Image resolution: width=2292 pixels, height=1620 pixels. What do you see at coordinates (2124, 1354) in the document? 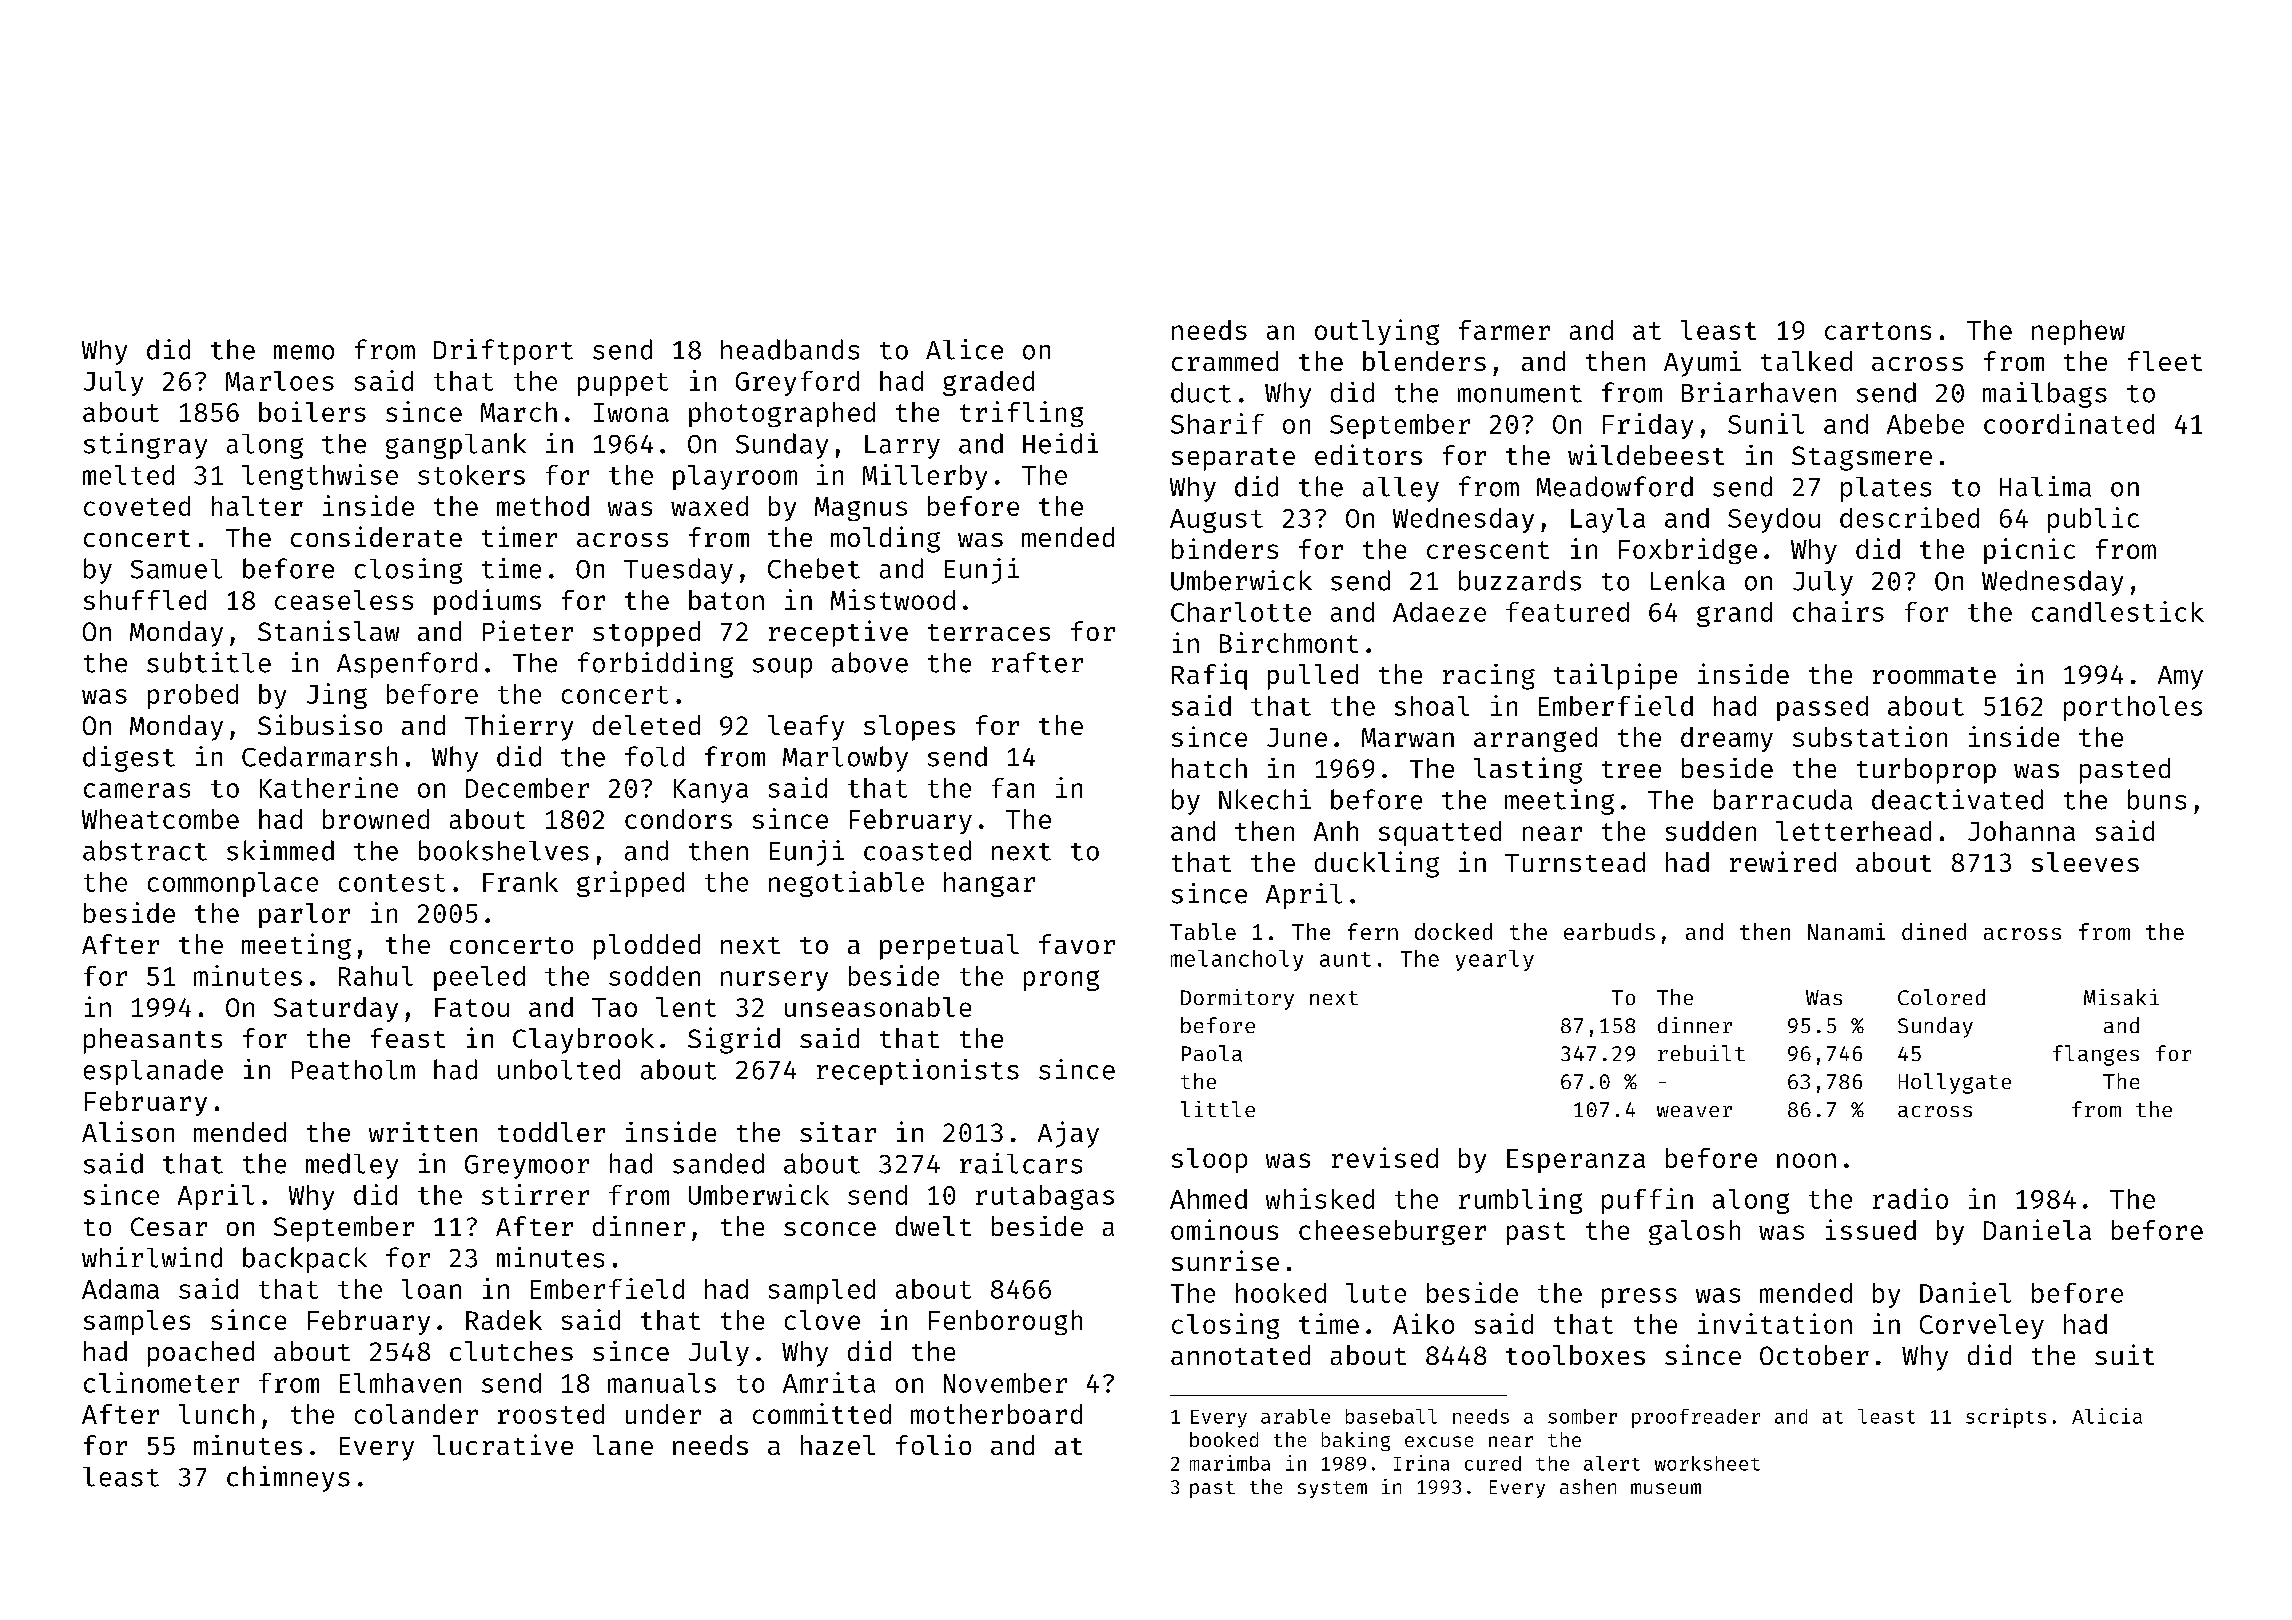
I see `suit` at bounding box center [2124, 1354].
